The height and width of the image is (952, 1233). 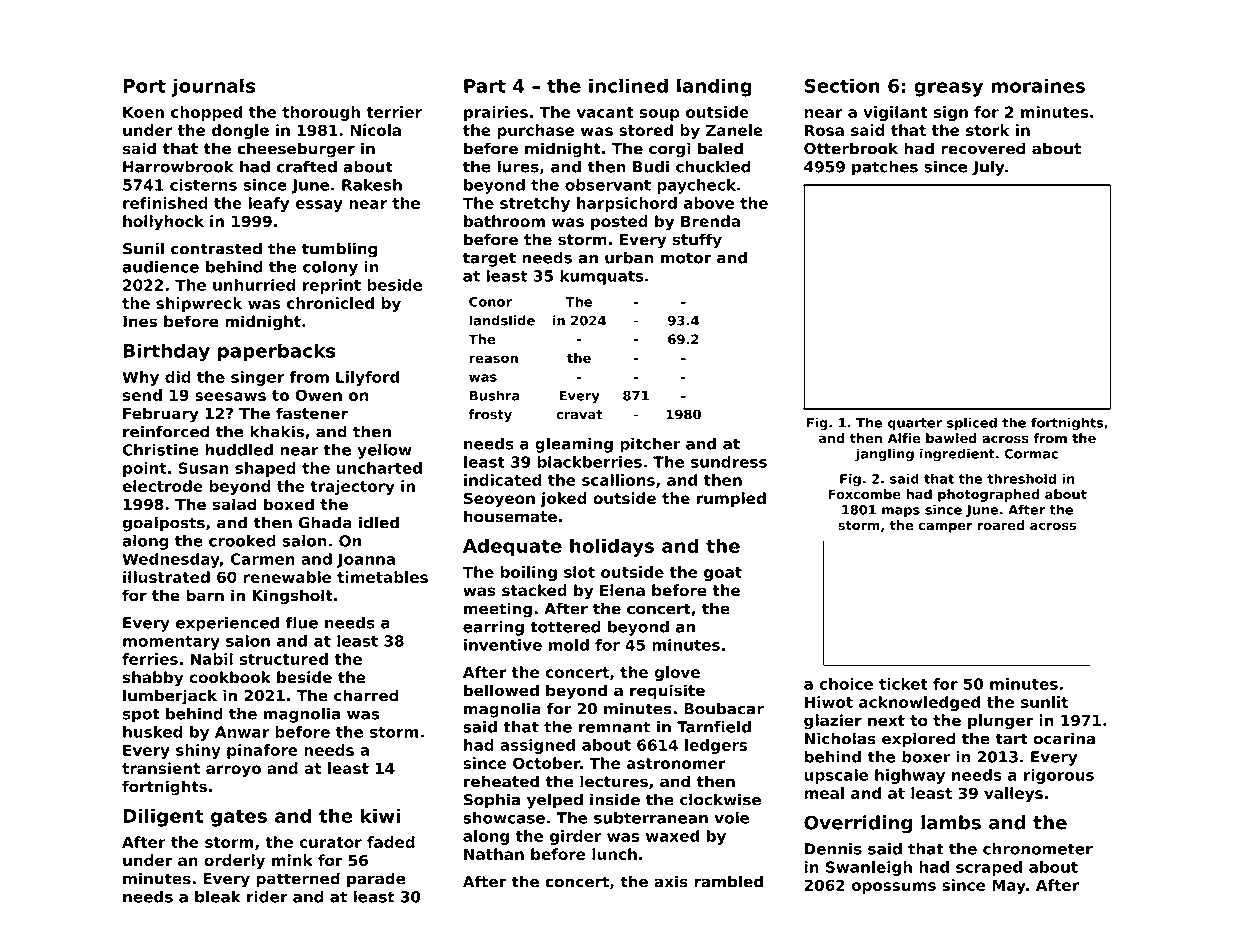 I want to click on showcase, so click(x=504, y=818).
